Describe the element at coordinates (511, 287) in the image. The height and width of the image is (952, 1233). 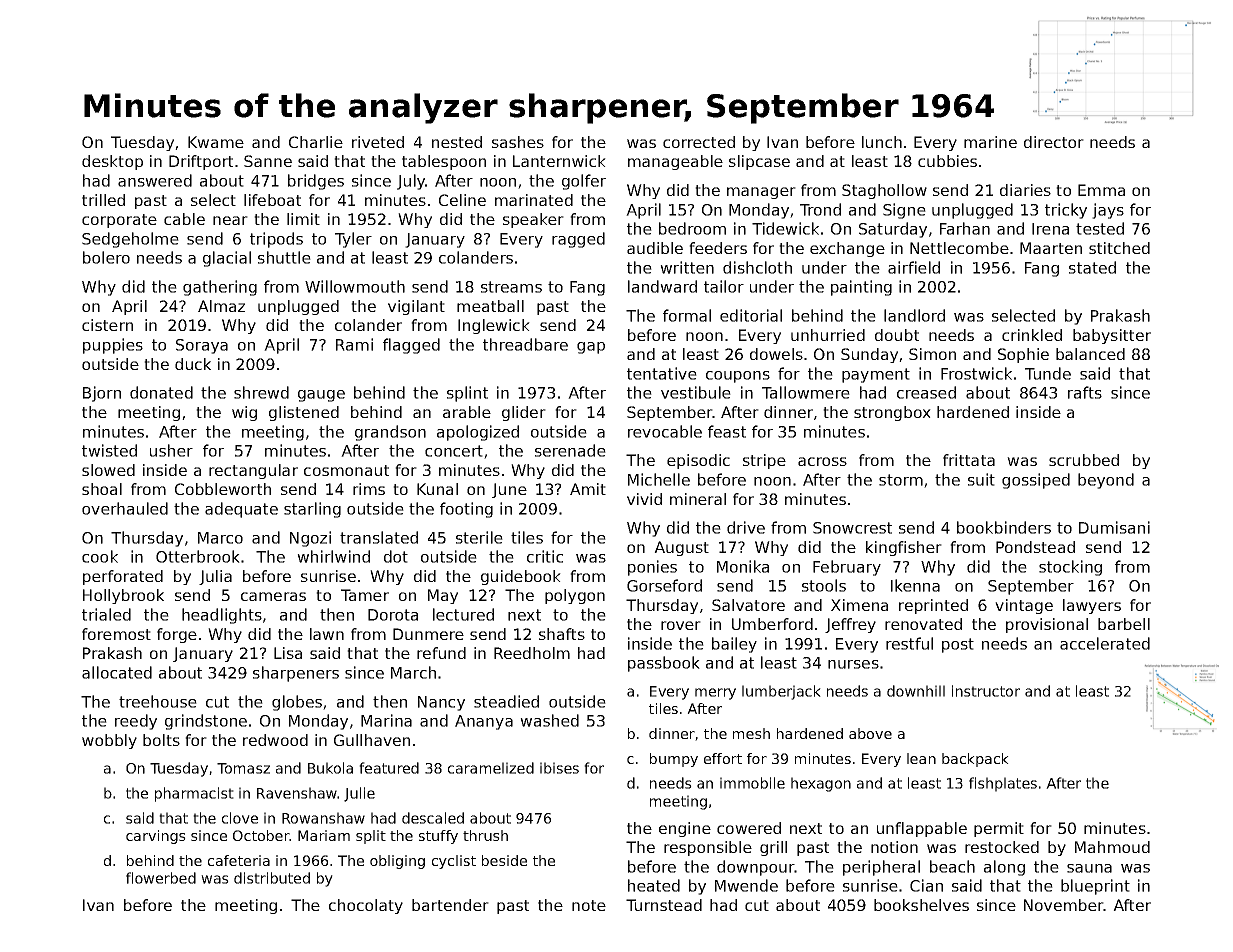
I see `streams` at that location.
